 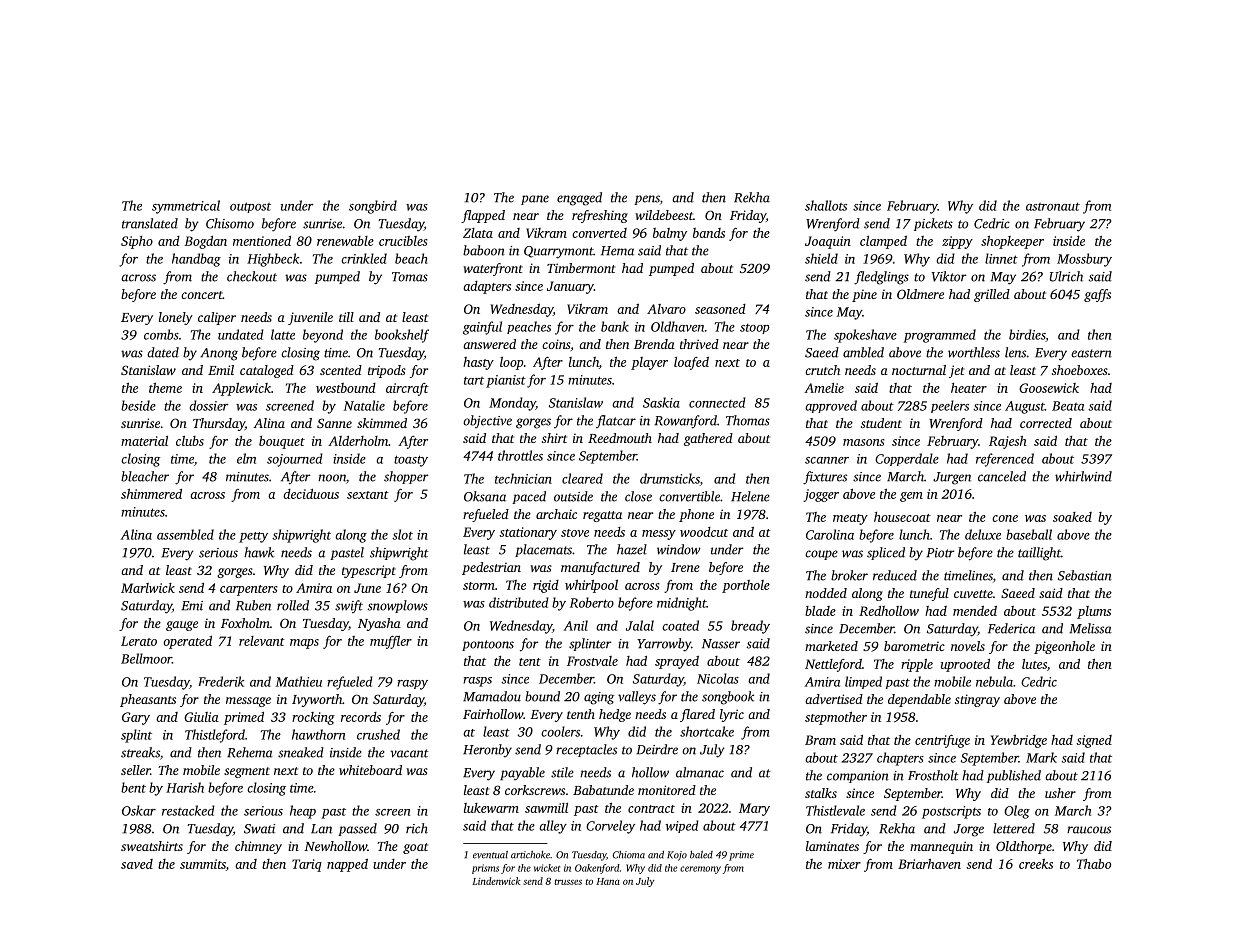 What do you see at coordinates (203, 864) in the page?
I see `summits` at bounding box center [203, 864].
